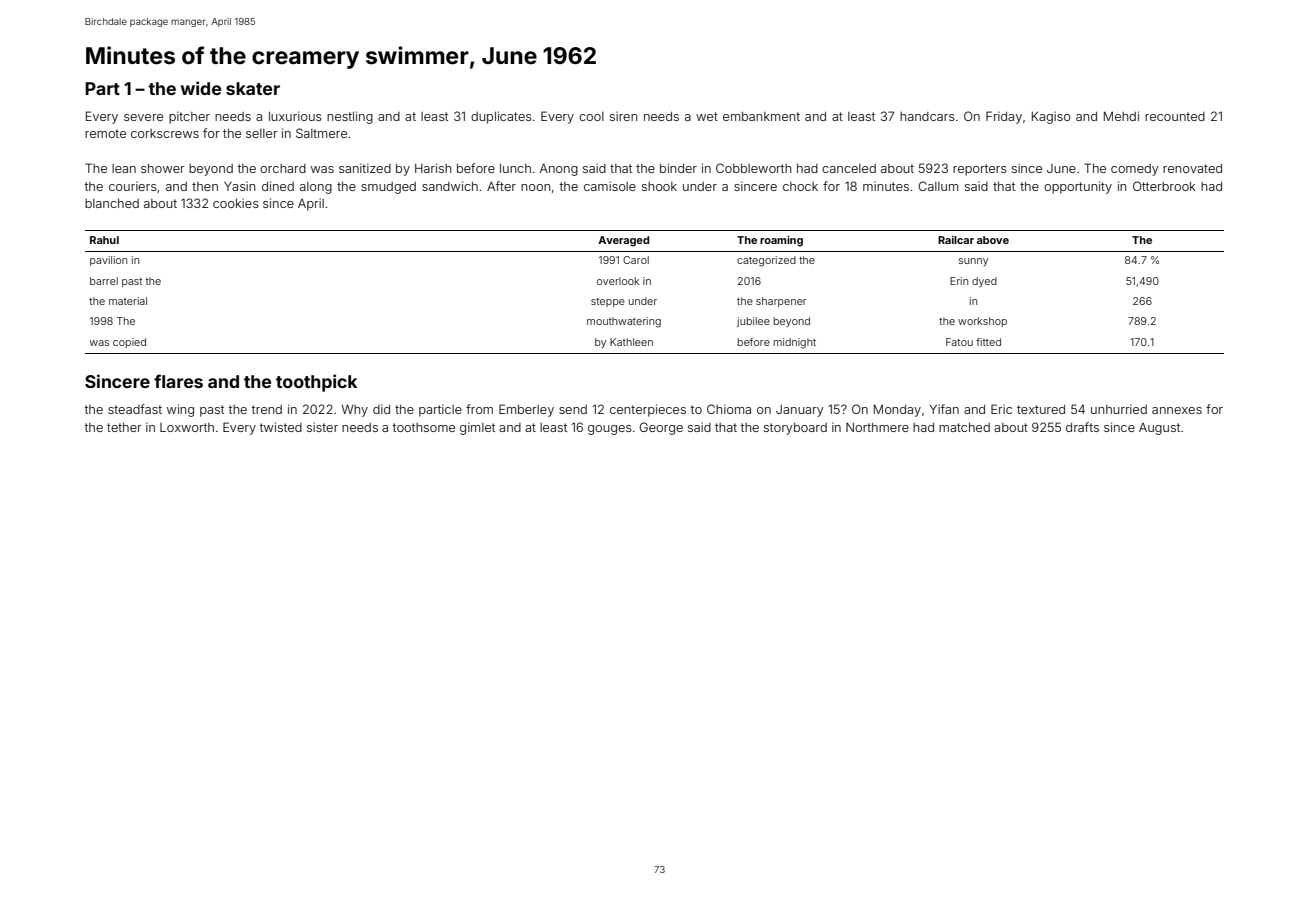 Image resolution: width=1308 pixels, height=924 pixels. What do you see at coordinates (623, 241) in the image?
I see `Averaged` at bounding box center [623, 241].
